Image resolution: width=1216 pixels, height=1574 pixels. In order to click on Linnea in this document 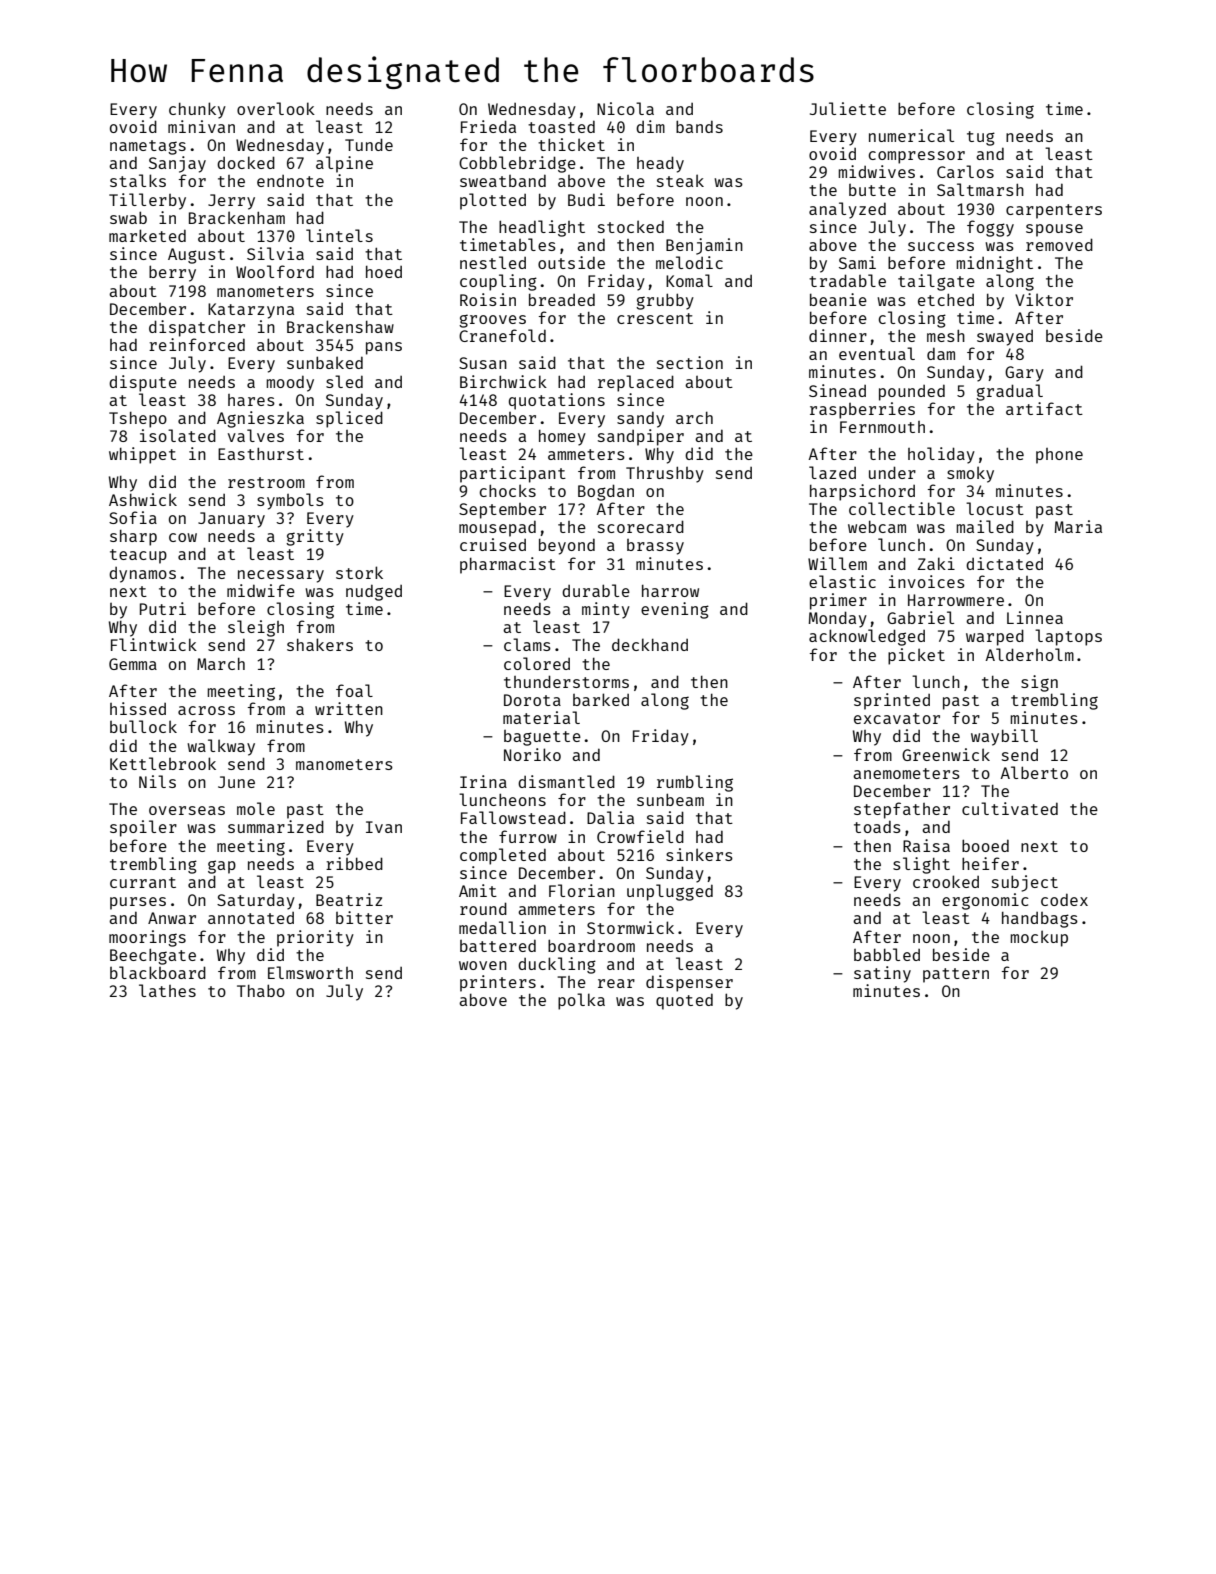, I will do `click(1035, 617)`.
